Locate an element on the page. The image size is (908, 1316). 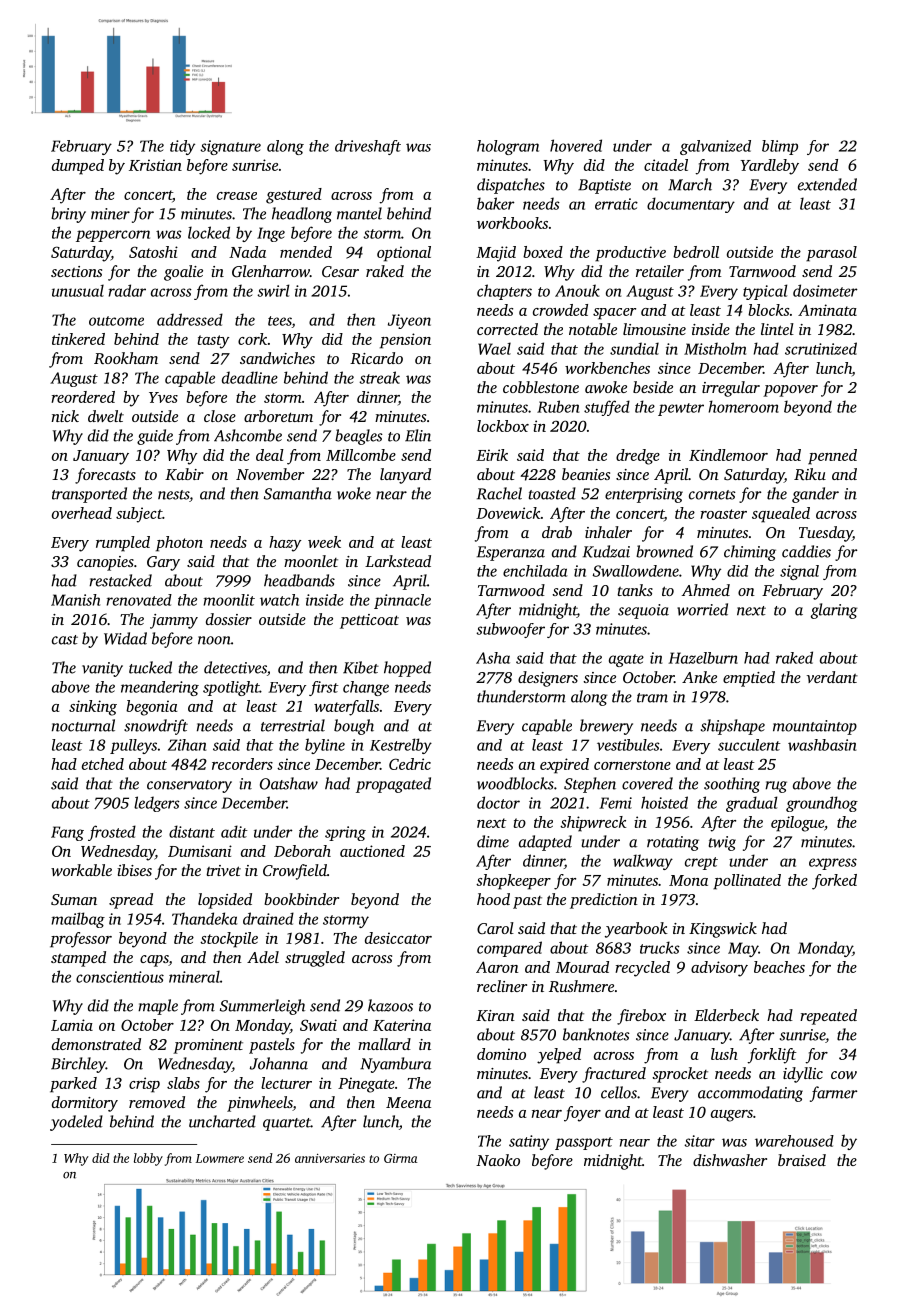
Kristian is located at coordinates (155, 165).
